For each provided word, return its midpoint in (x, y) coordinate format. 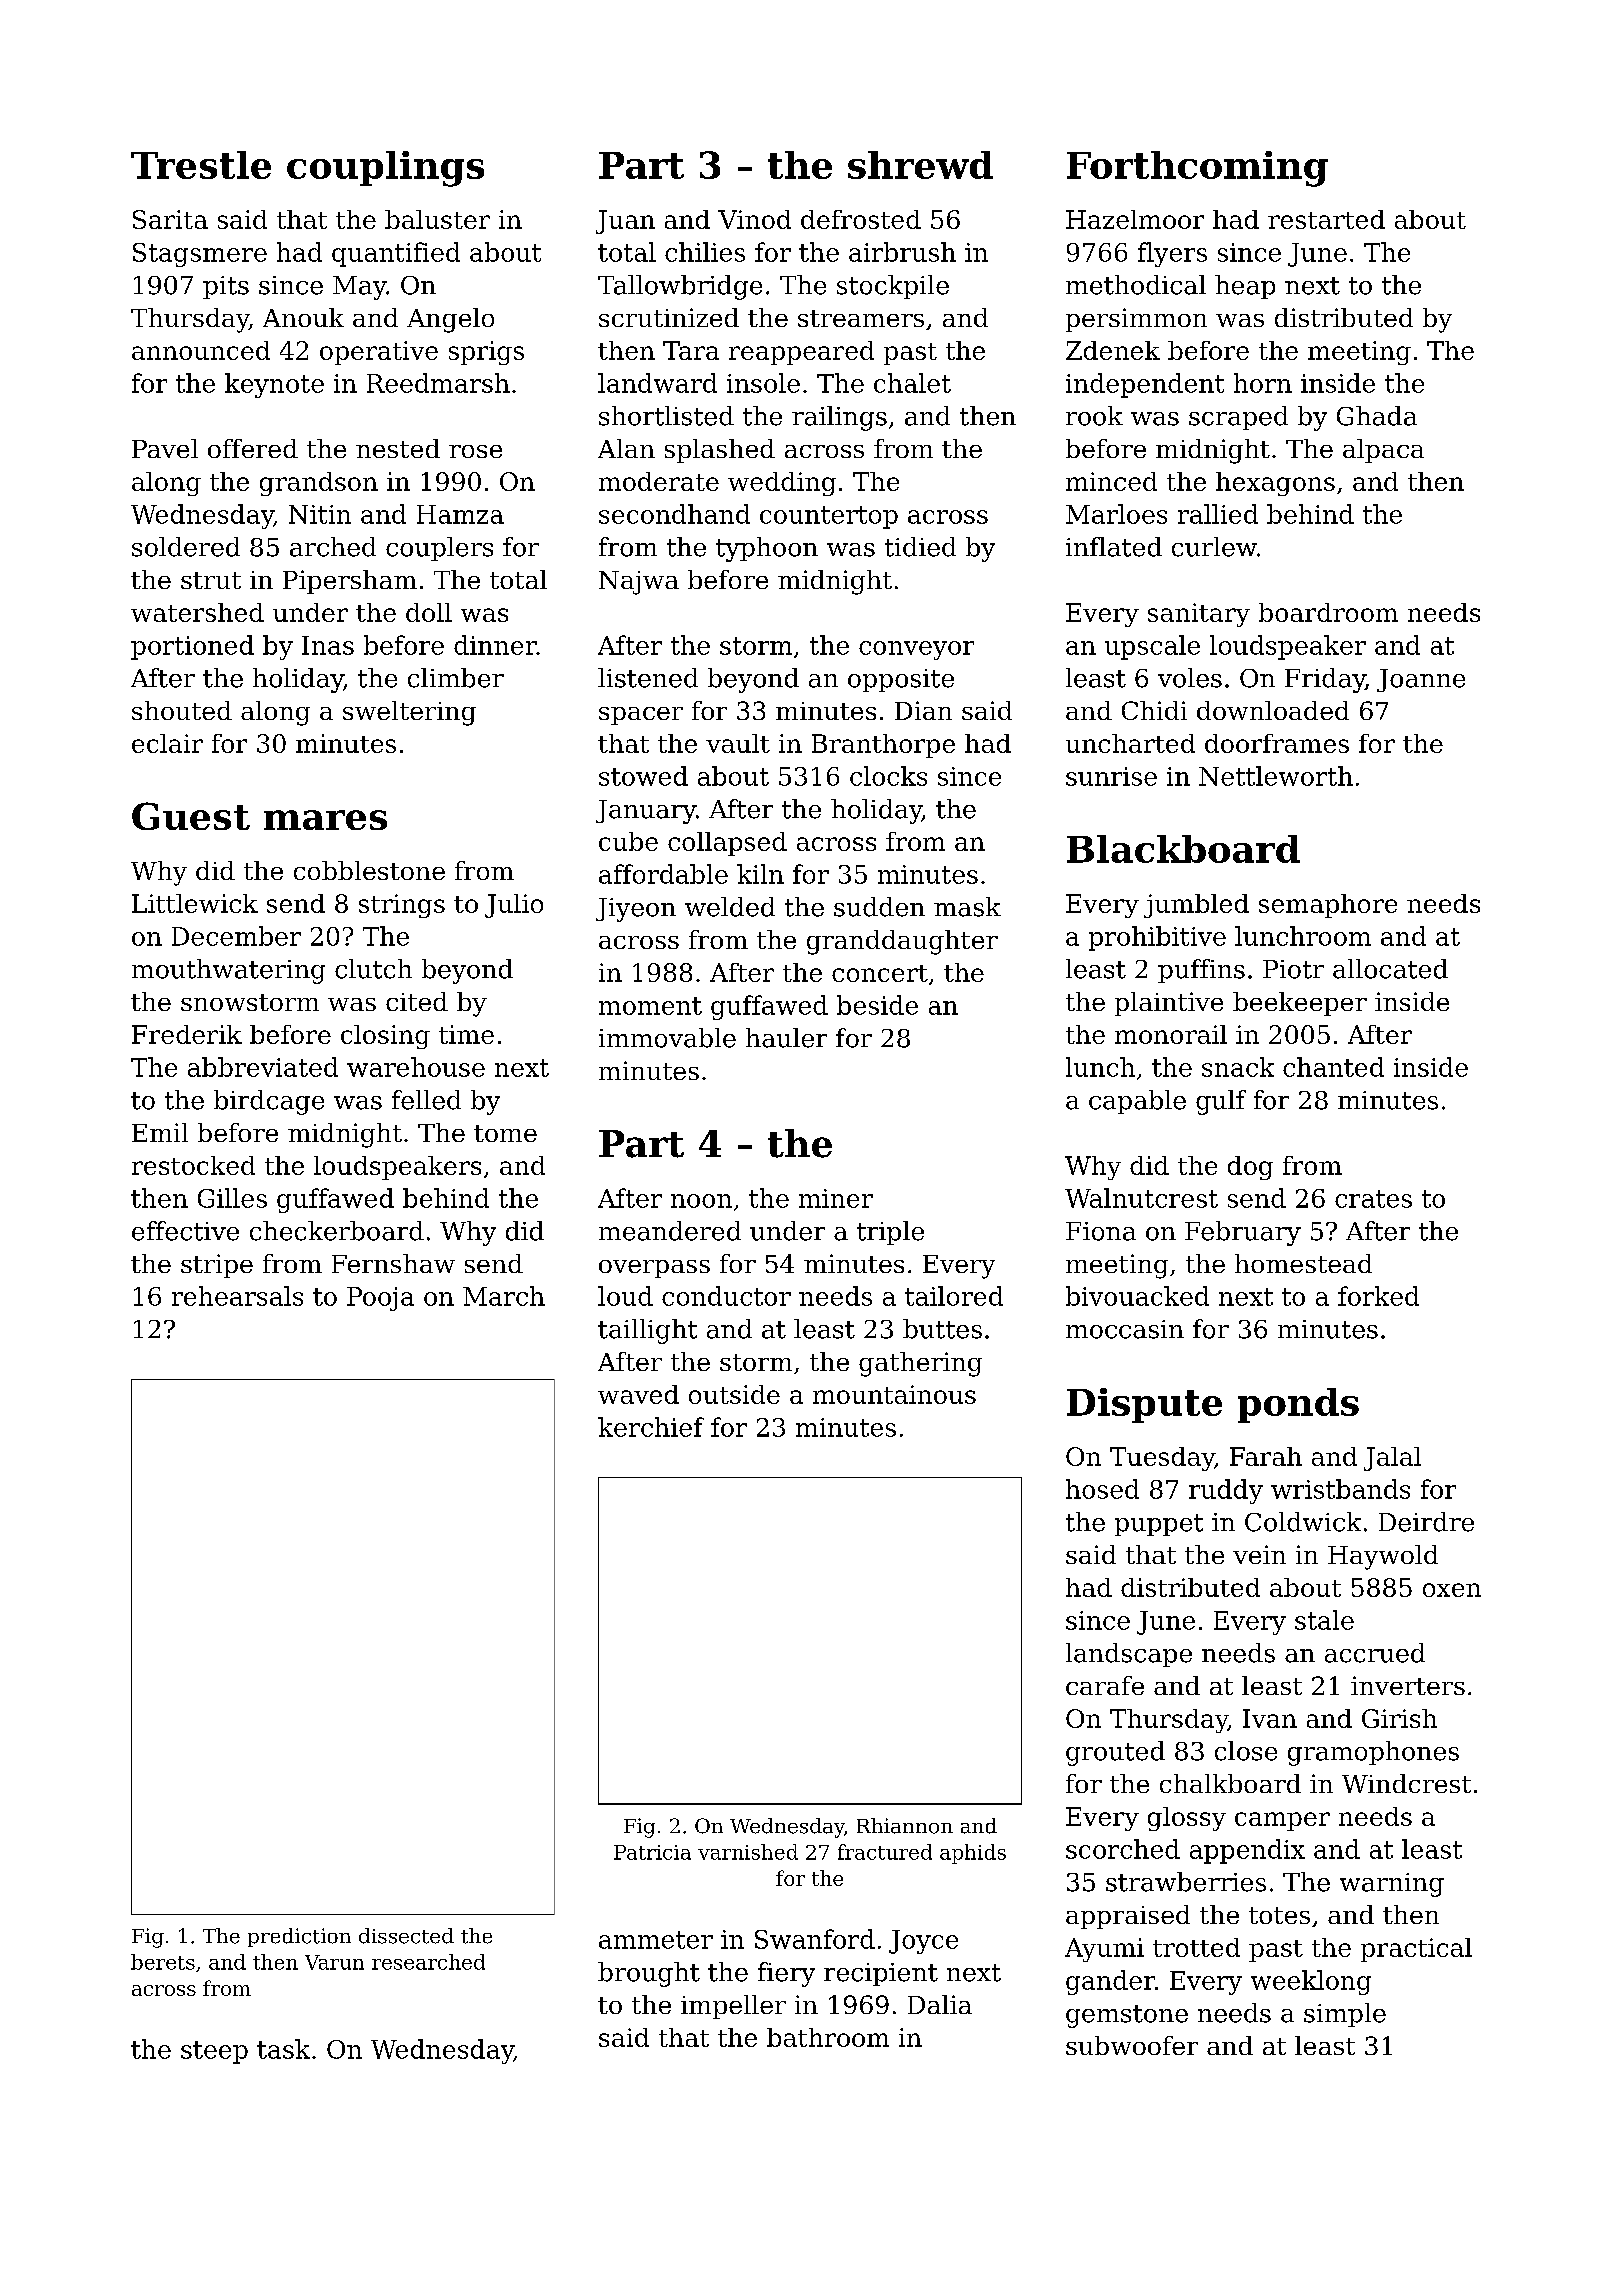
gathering (920, 1364)
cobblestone (369, 870)
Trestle (201, 165)
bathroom (828, 2037)
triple (890, 1233)
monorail (1171, 1034)
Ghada (1377, 416)
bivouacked (1137, 1296)
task (283, 2049)
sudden (879, 907)
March (504, 1296)
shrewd (920, 165)
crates (1373, 1199)
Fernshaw (393, 1263)
